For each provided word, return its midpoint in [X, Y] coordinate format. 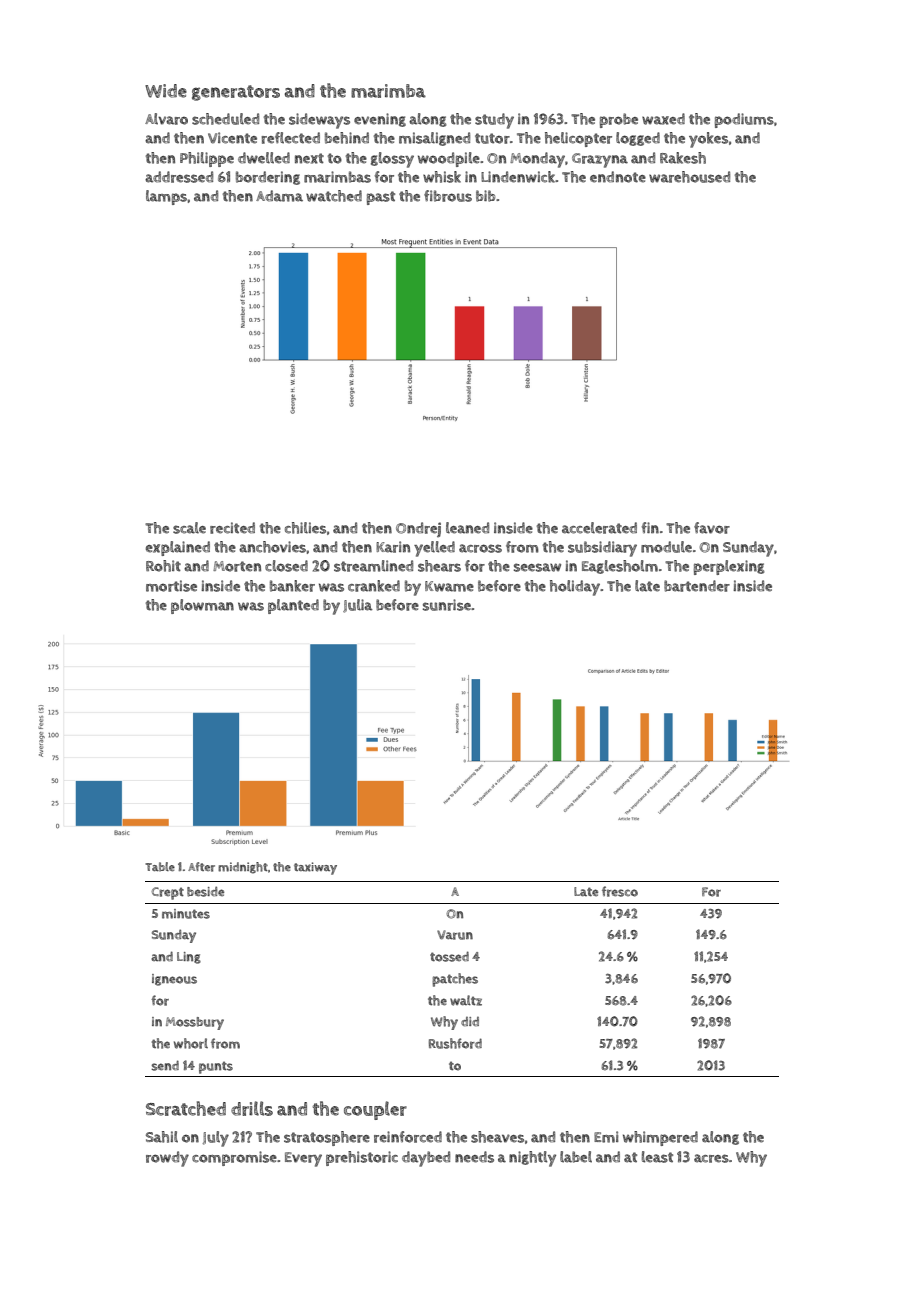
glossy [392, 160]
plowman [202, 606]
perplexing [729, 567]
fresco [620, 891]
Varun [455, 935]
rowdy [167, 1159]
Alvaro [166, 119]
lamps [166, 197]
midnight [243, 868]
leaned [467, 528]
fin [650, 528]
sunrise [447, 605]
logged [638, 139]
